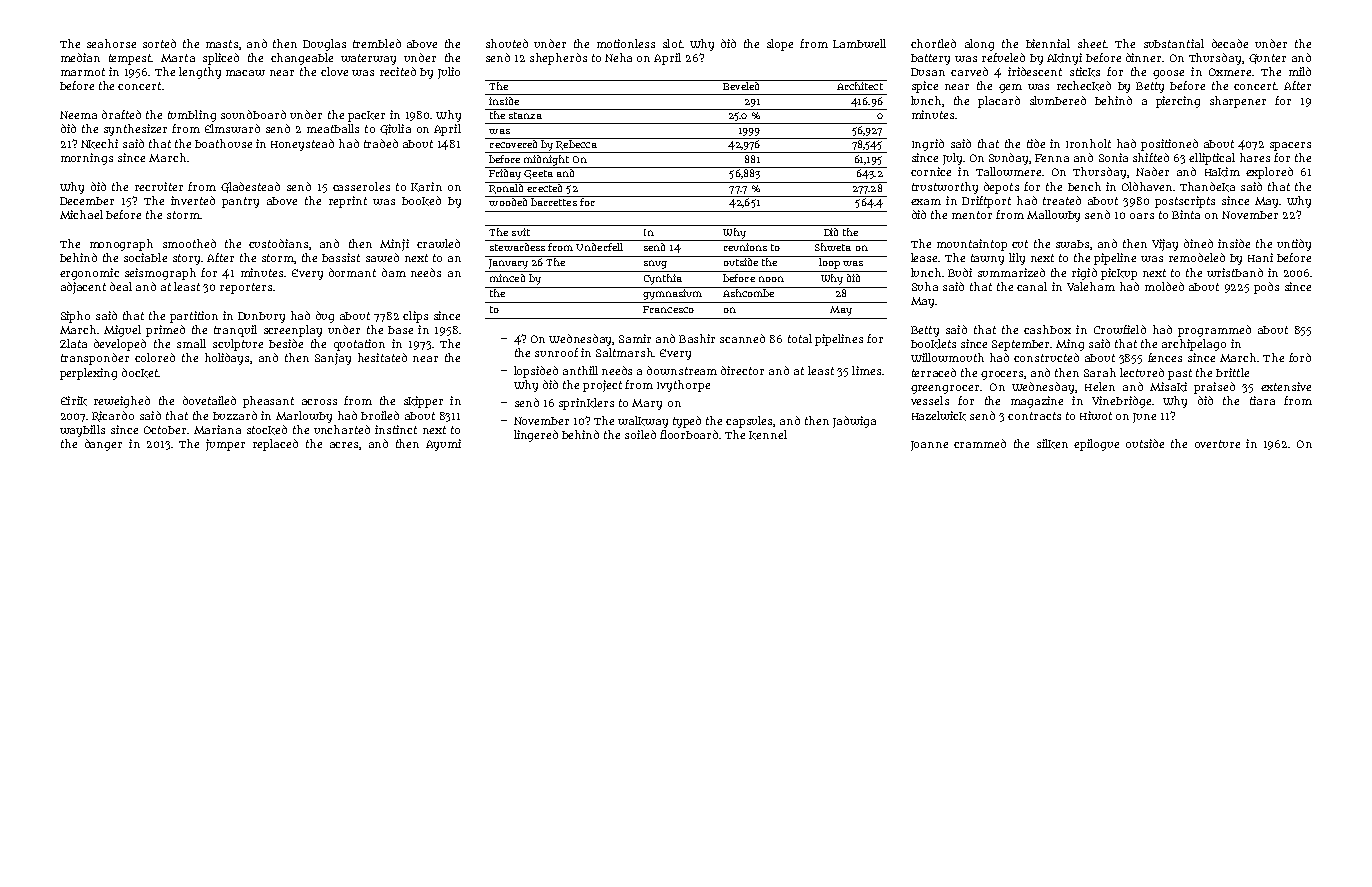  What do you see at coordinates (135, 130) in the page?
I see `synthesizer` at bounding box center [135, 130].
